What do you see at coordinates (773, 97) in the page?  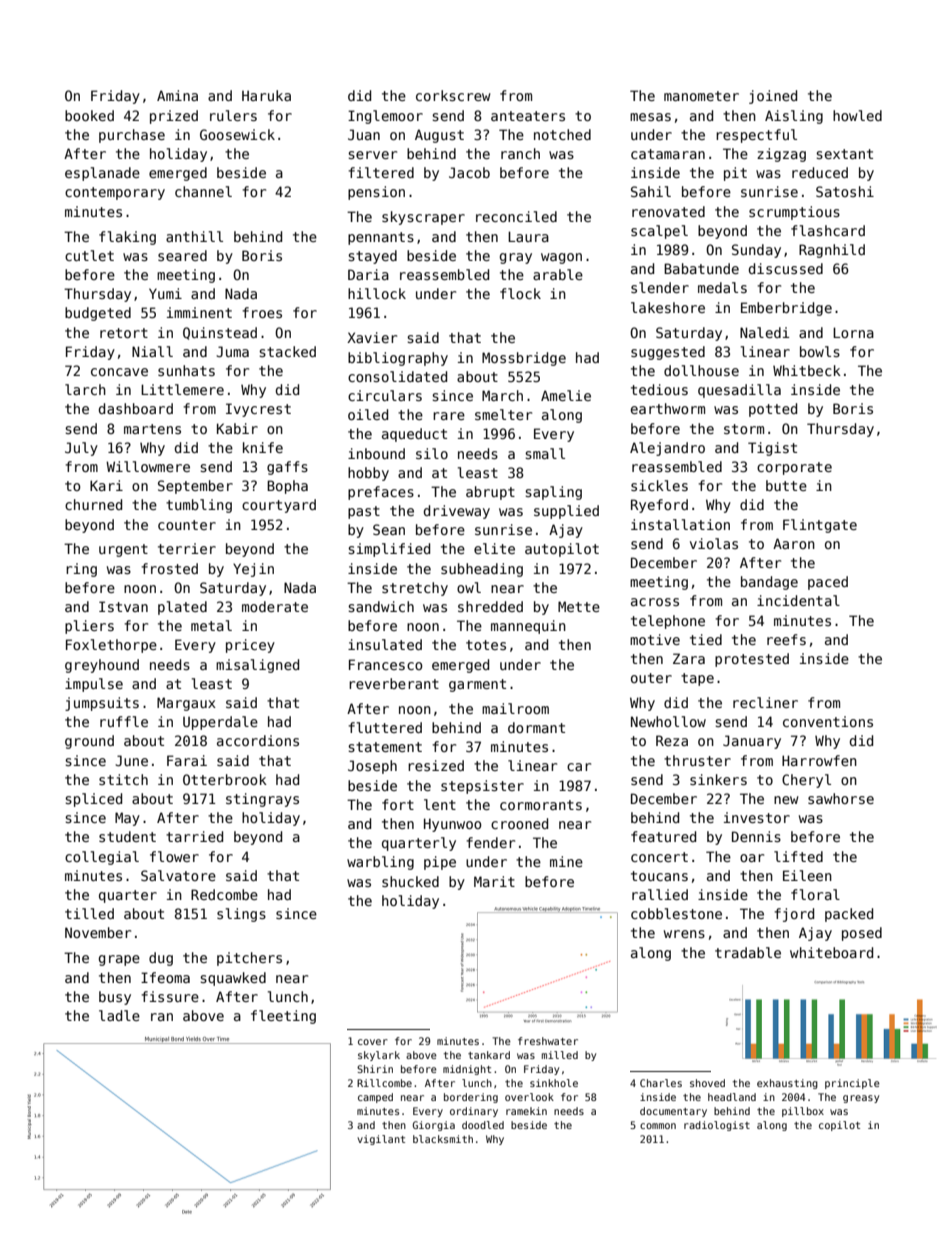 I see `joined` at bounding box center [773, 97].
